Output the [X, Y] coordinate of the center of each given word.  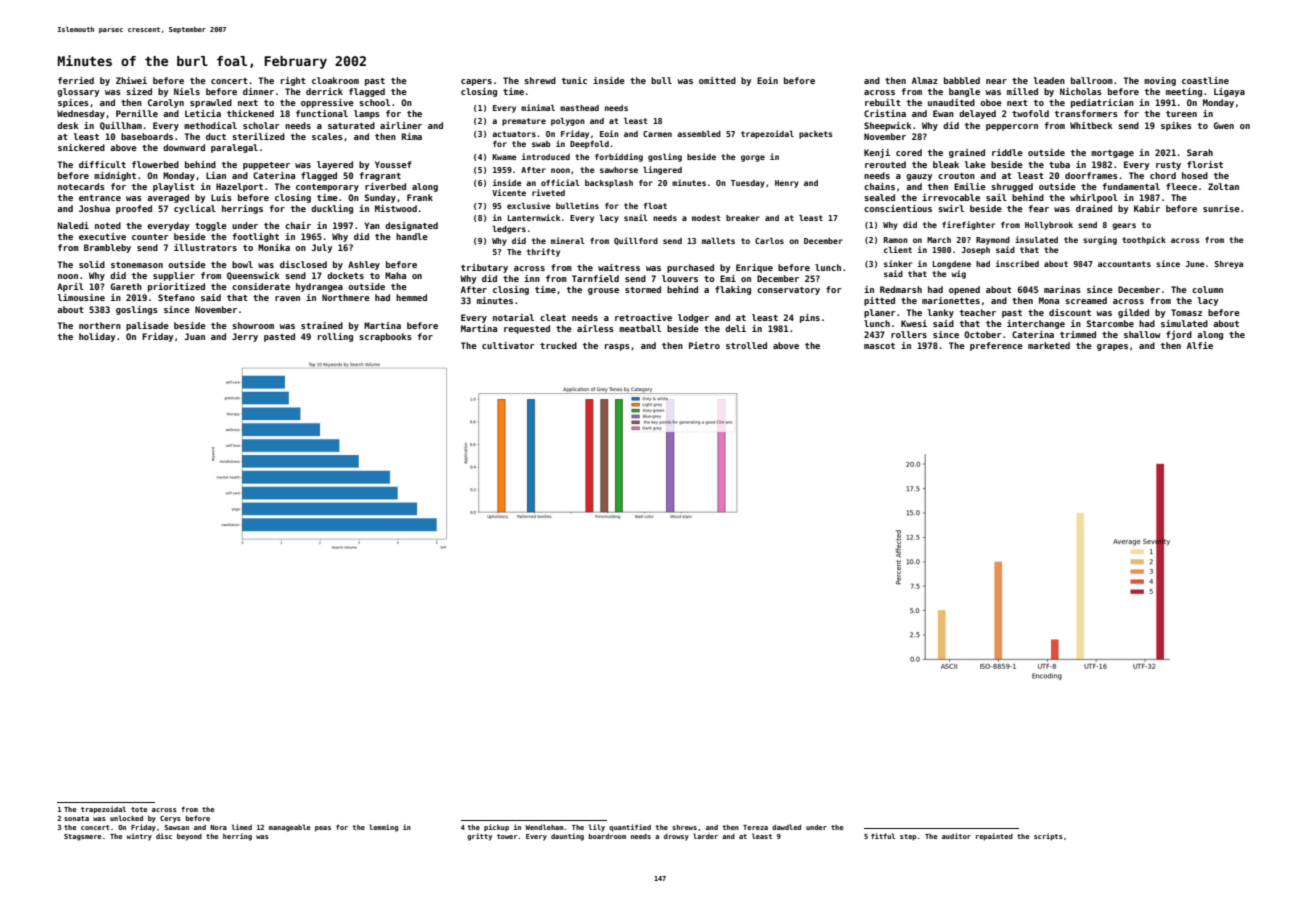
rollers [909, 334]
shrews [684, 827]
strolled [746, 345]
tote [139, 809]
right [293, 81]
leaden [1049, 80]
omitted [717, 80]
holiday [97, 337]
